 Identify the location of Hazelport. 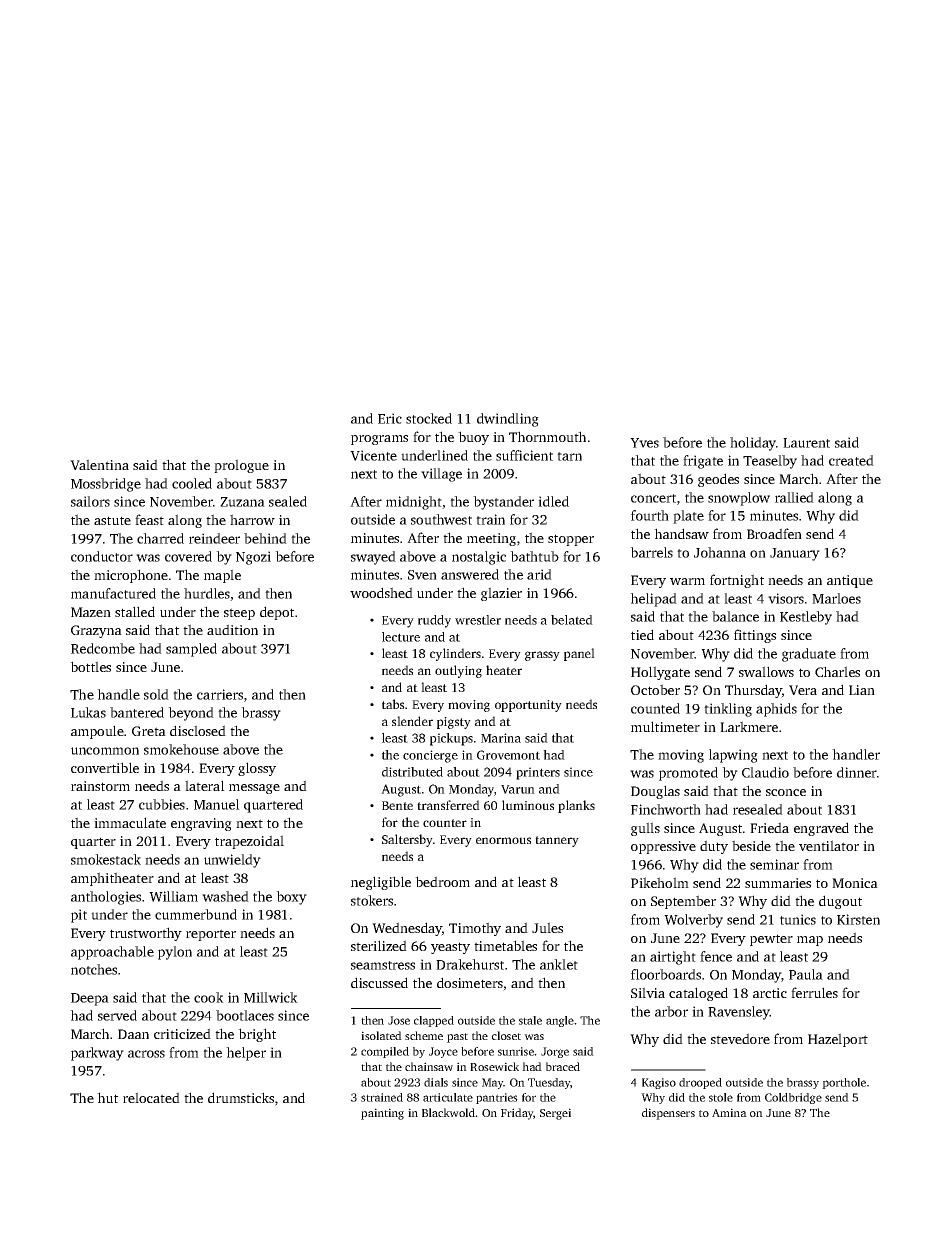
(838, 1040).
